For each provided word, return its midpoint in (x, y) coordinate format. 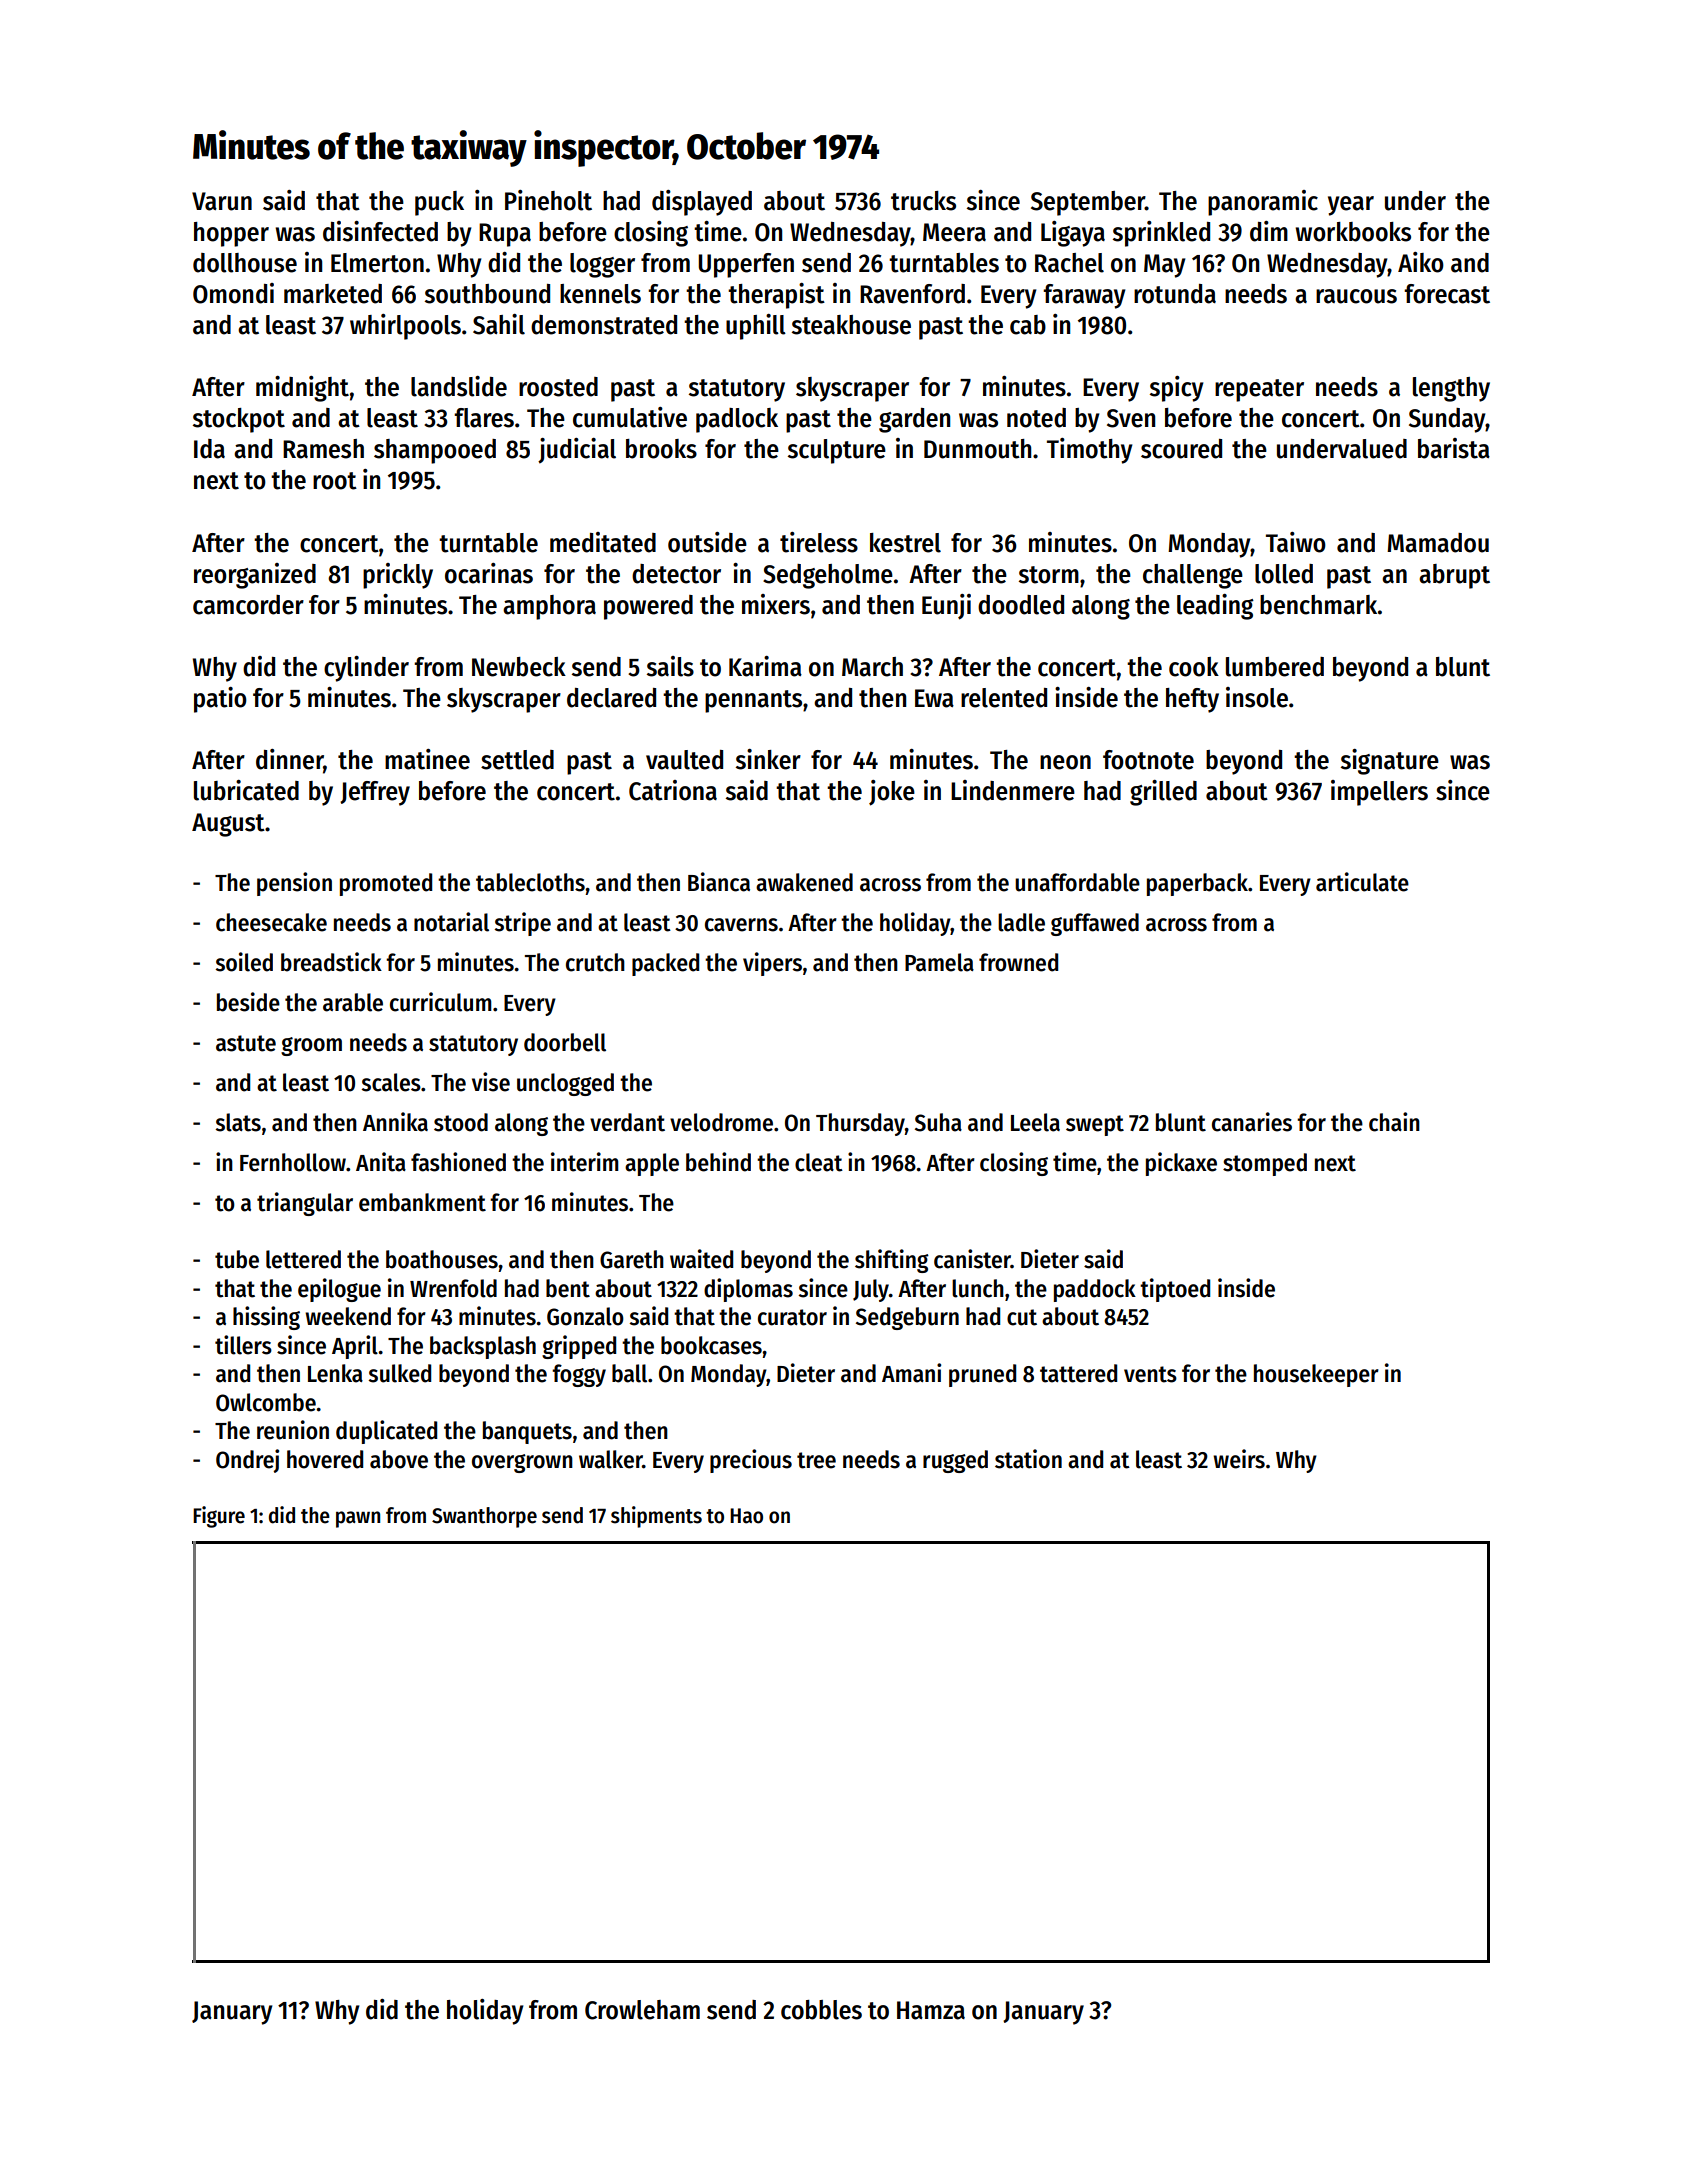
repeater (1259, 390)
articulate (1362, 882)
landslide (459, 386)
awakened (804, 882)
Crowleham (642, 2010)
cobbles (821, 2010)
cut (1022, 1317)
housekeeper (1316, 1375)
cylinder (366, 669)
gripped (579, 1347)
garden (914, 420)
